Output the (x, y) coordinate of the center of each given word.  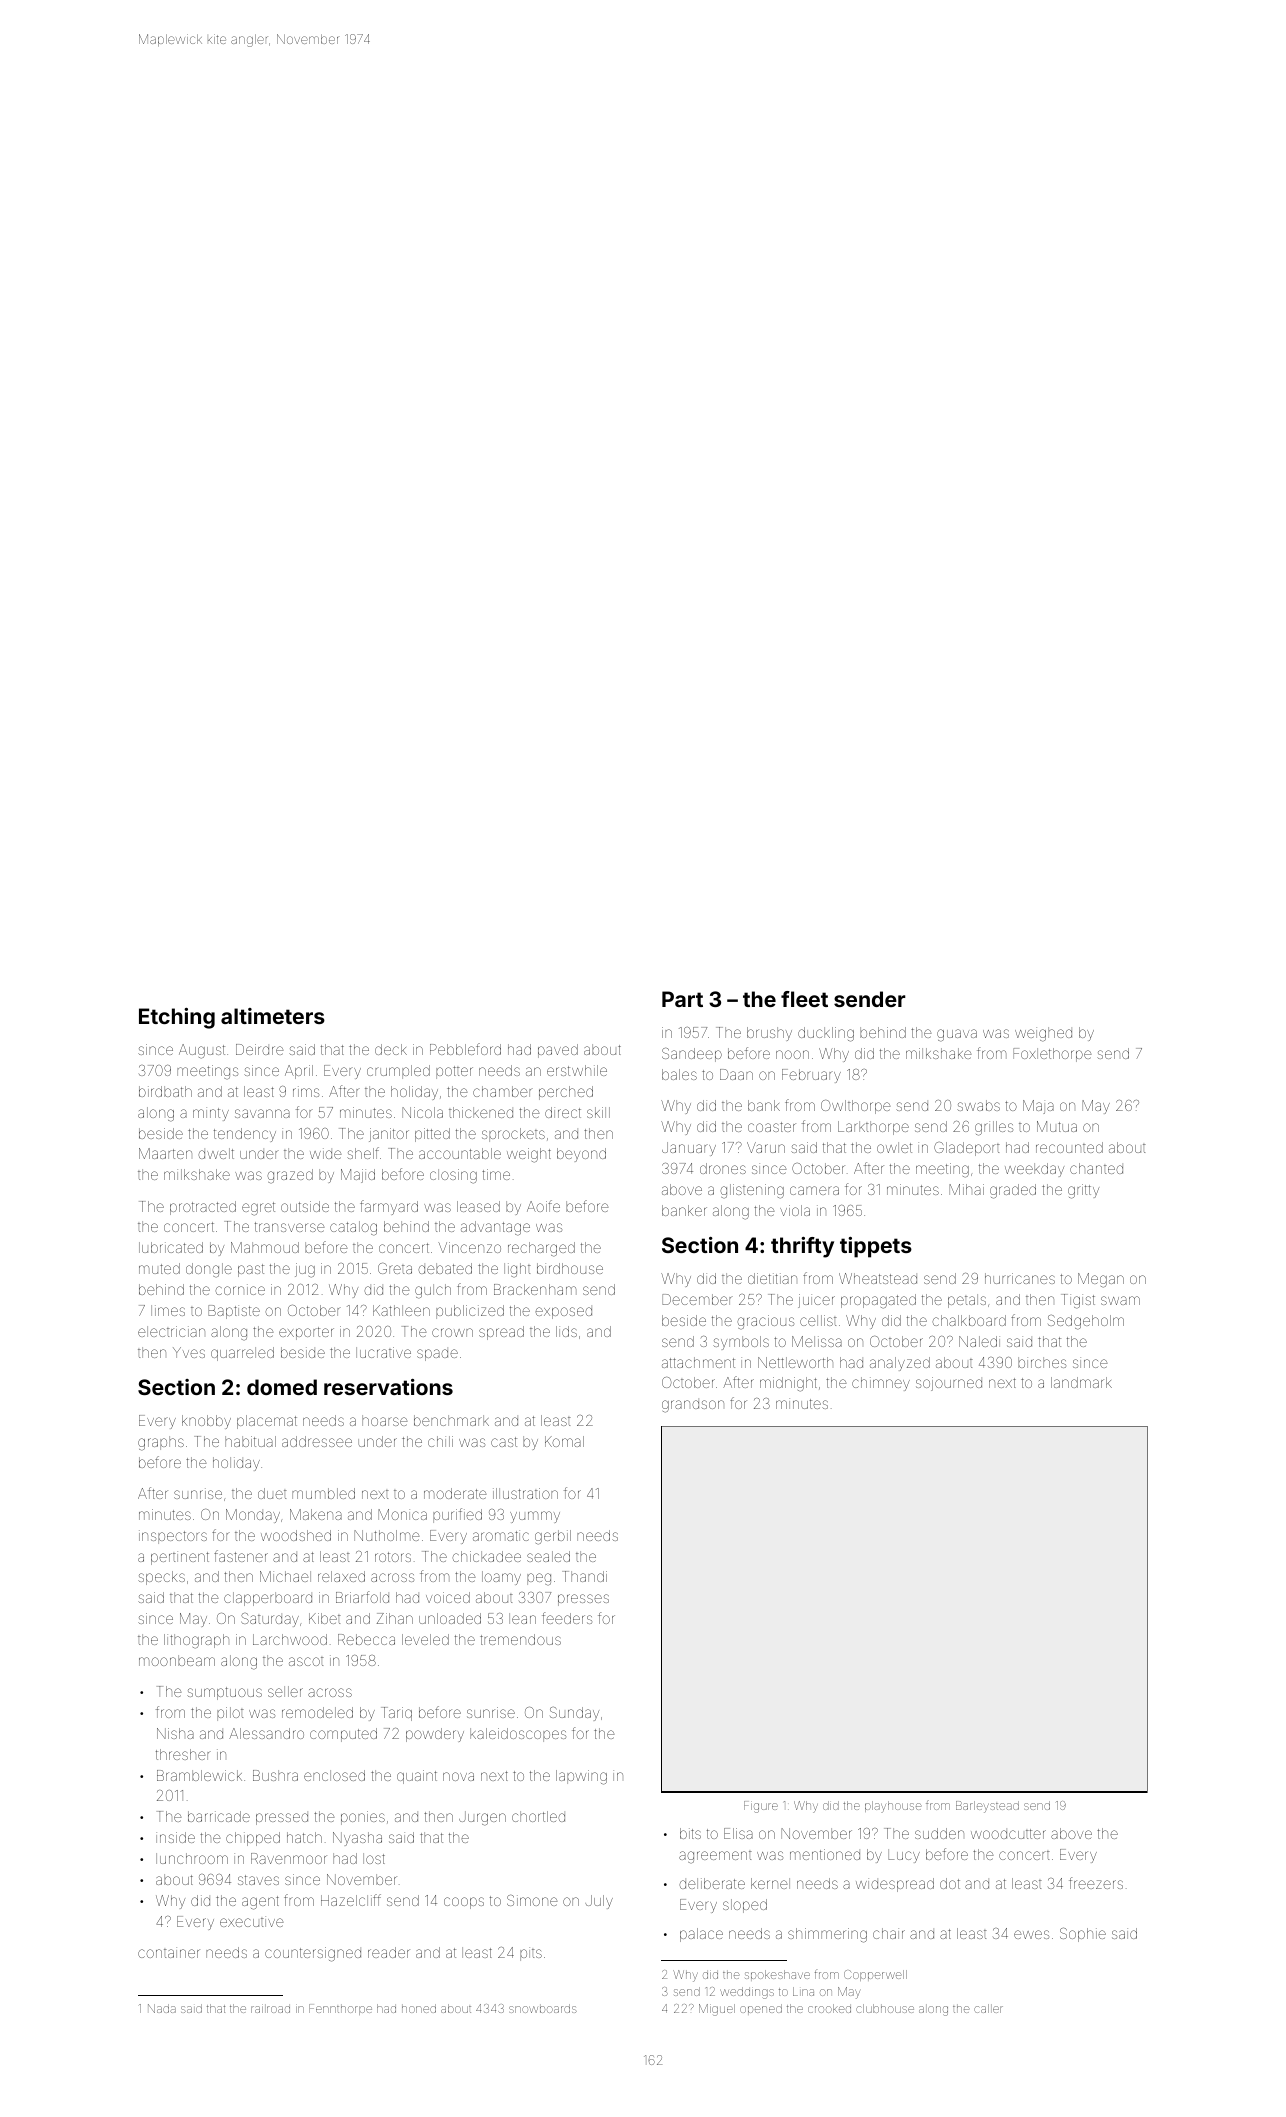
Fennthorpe (340, 2009)
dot (950, 1883)
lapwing (581, 1777)
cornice (240, 1289)
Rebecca (366, 1639)
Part (682, 999)
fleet (804, 999)
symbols (741, 1343)
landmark (1081, 1382)
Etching (177, 1018)
